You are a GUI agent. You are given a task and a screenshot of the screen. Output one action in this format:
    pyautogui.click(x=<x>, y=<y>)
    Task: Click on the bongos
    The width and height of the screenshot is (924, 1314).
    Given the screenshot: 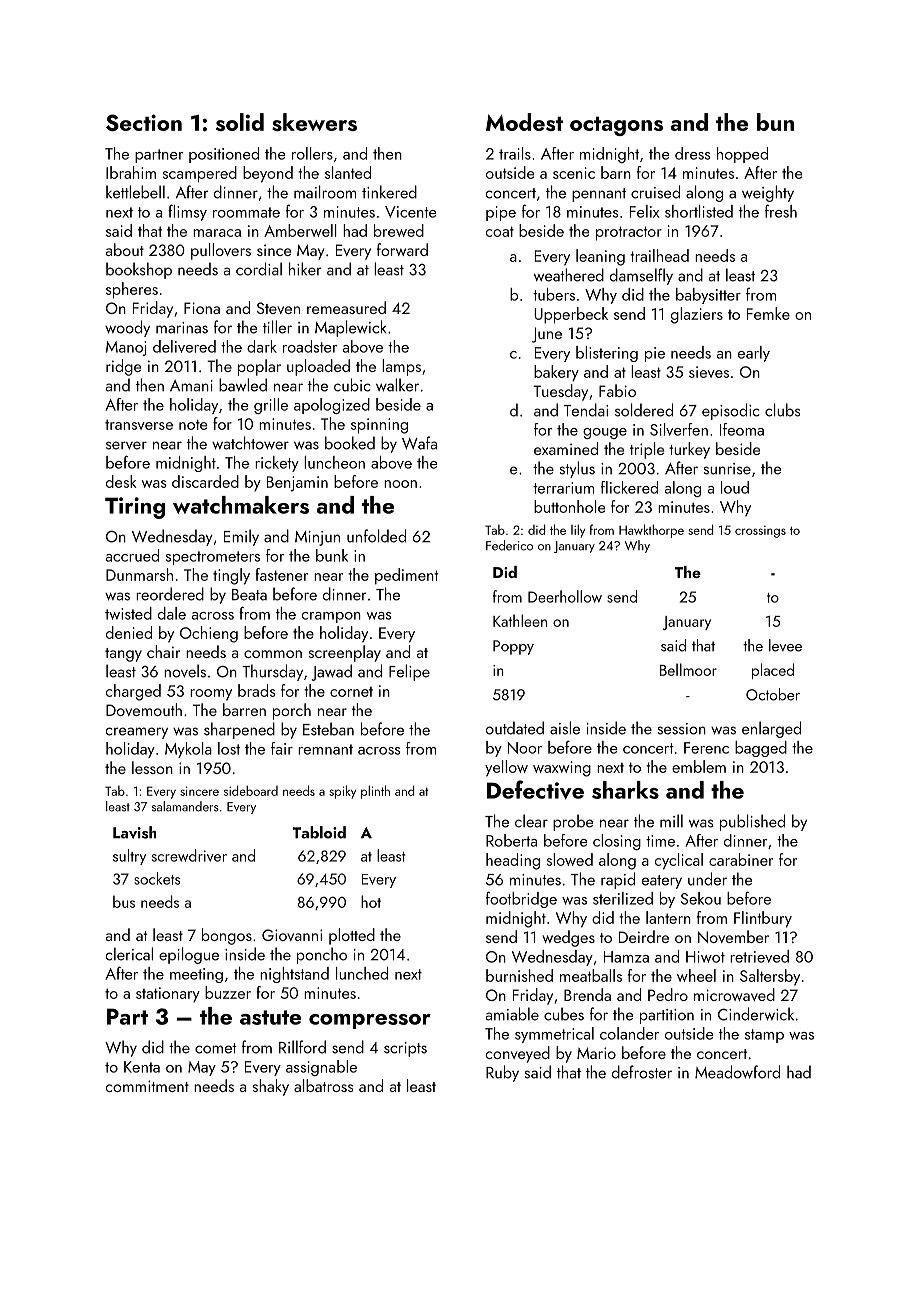 What is the action you would take?
    pyautogui.click(x=227, y=936)
